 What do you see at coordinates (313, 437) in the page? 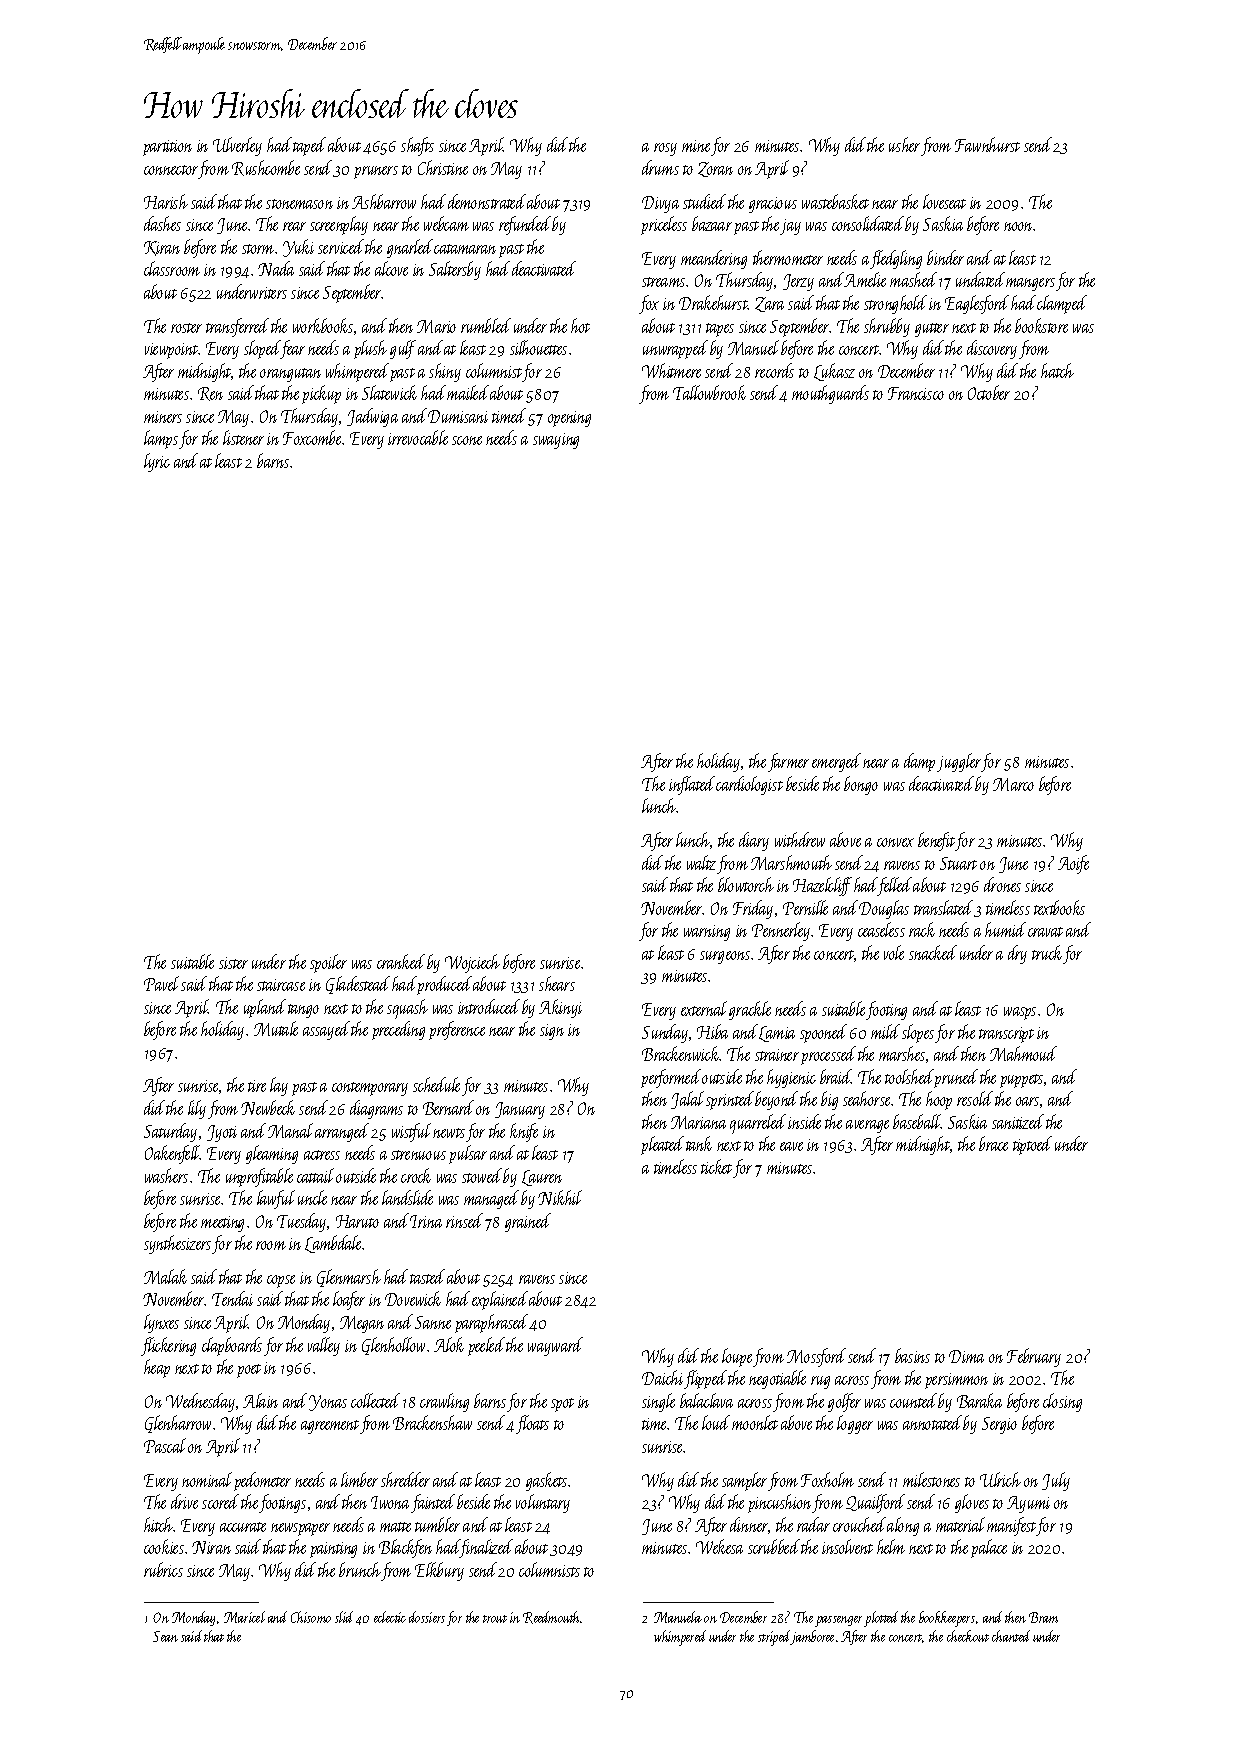
I see `Foxcombe` at bounding box center [313, 437].
